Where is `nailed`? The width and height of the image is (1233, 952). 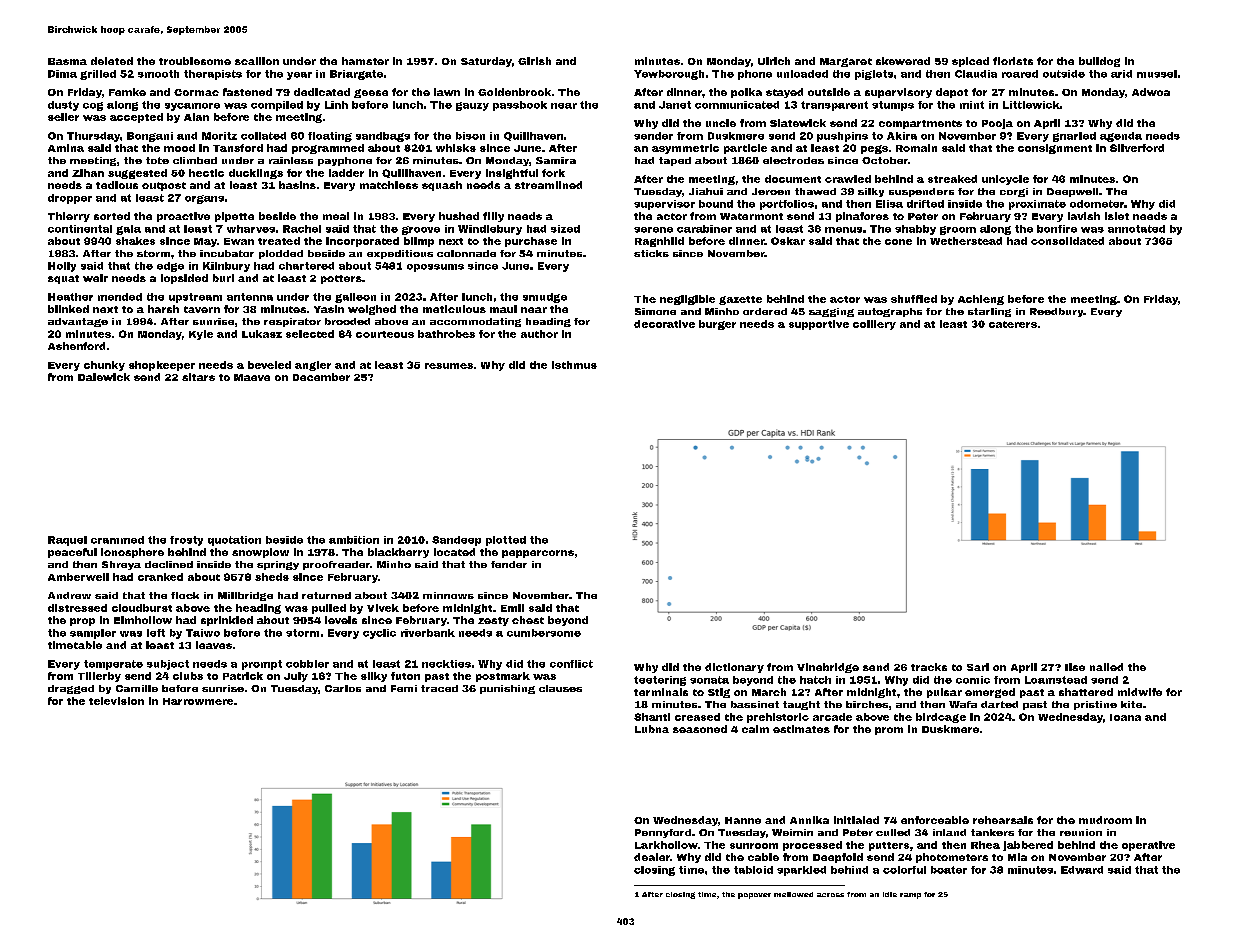
nailed is located at coordinates (1106, 667).
